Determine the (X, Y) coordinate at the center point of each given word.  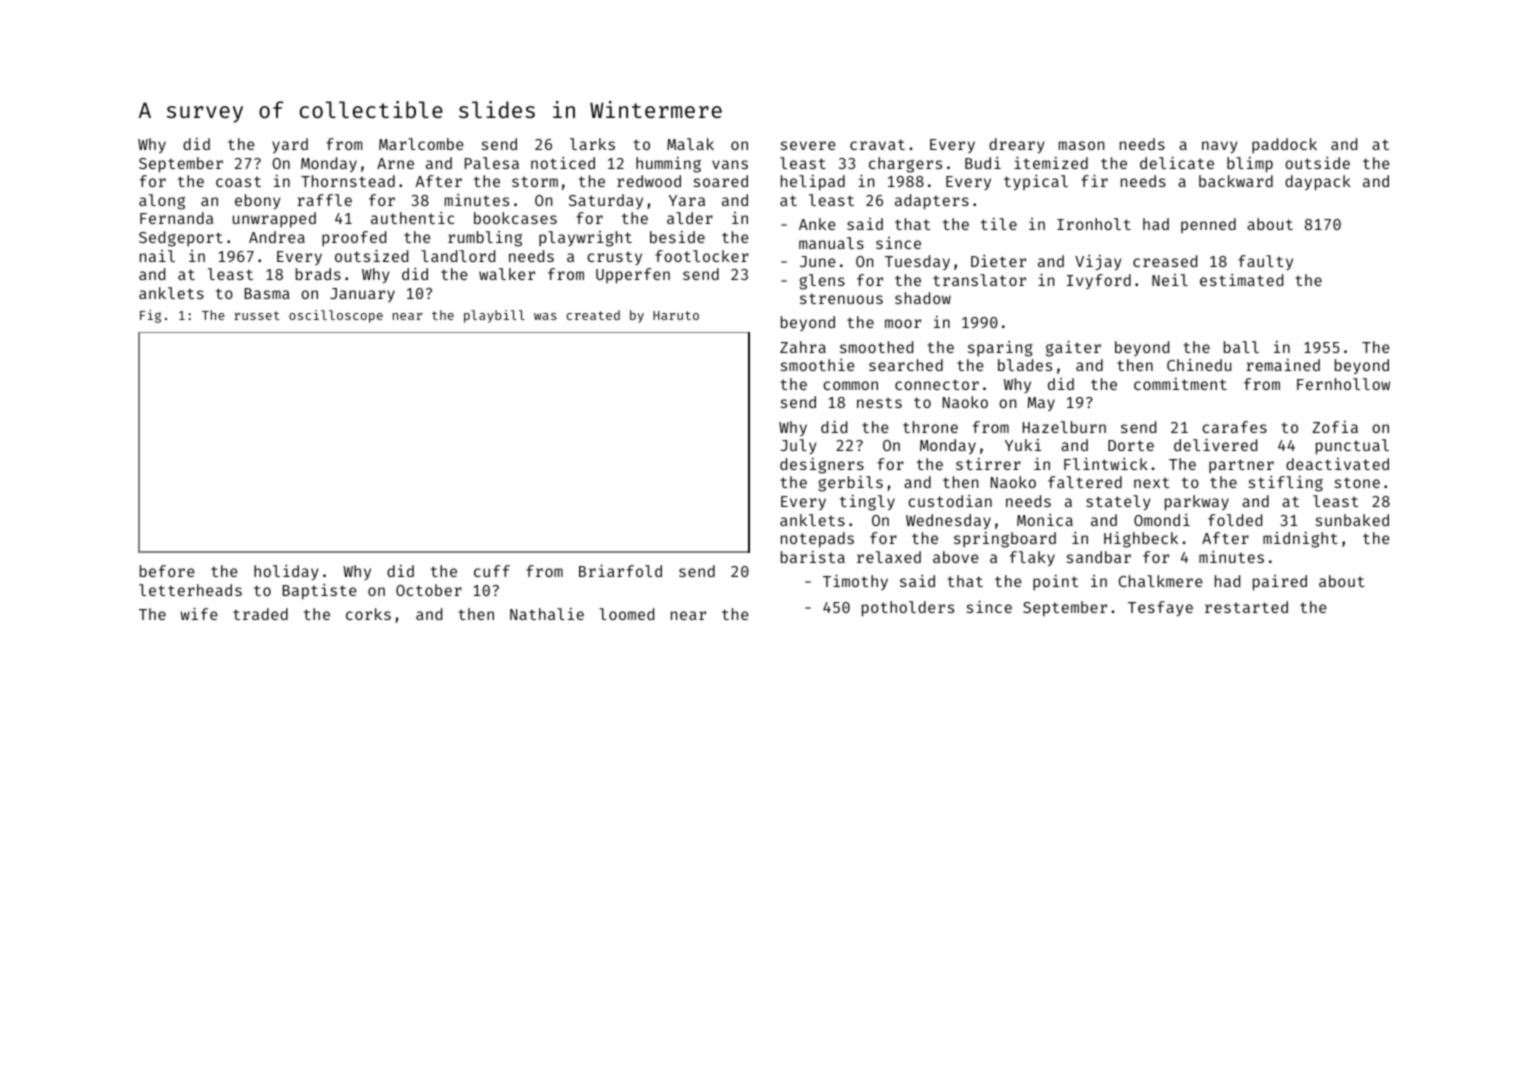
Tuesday (917, 262)
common (850, 385)
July (798, 446)
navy (1219, 147)
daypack (1318, 183)
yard (290, 145)
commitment (1180, 384)
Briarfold (620, 571)
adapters (932, 202)
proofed (354, 239)
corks (368, 614)
